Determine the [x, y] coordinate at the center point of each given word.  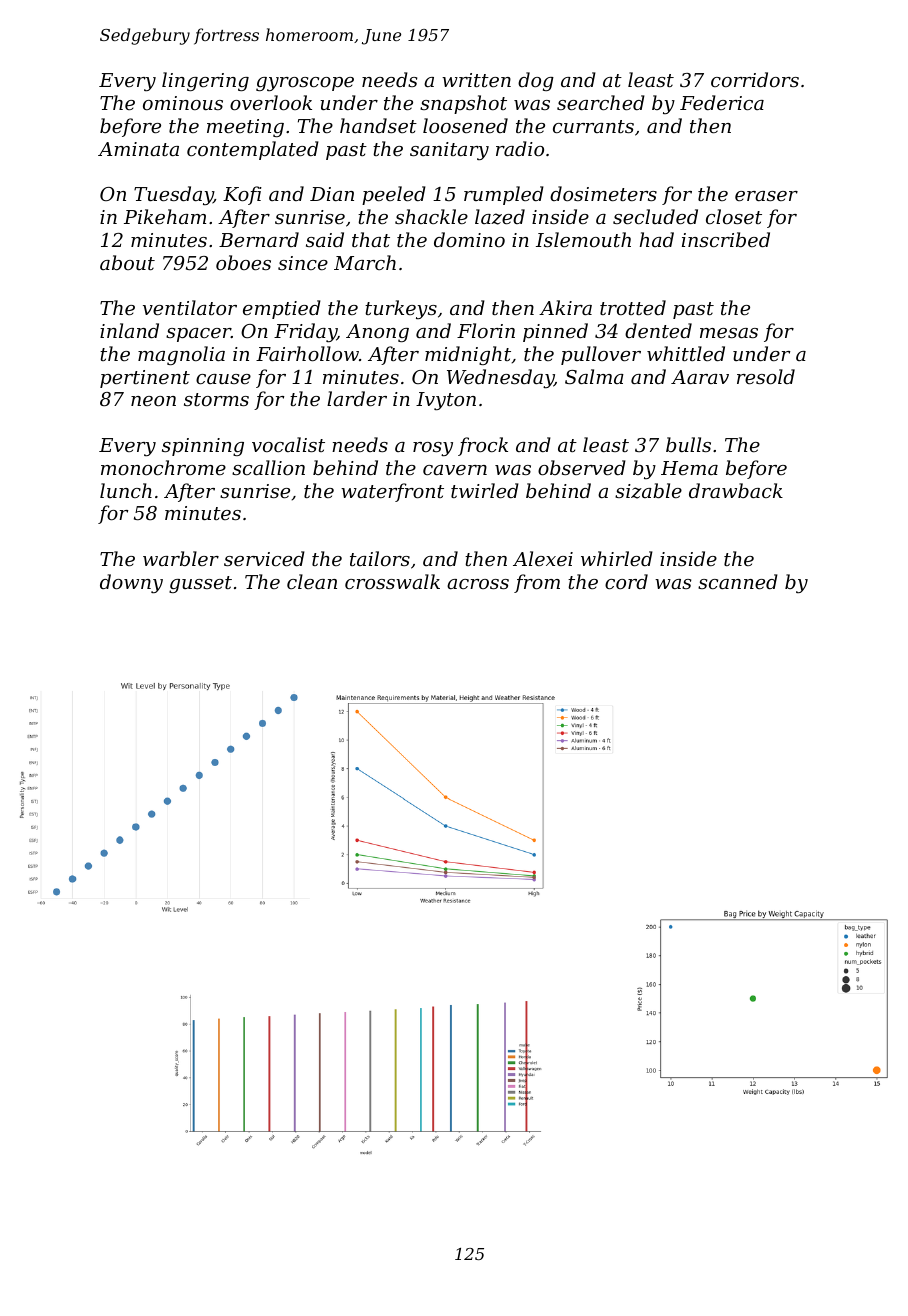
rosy [433, 449]
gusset [200, 584]
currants [593, 126]
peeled [394, 195]
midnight [468, 355]
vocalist [288, 444]
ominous [183, 103]
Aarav [700, 377]
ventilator [190, 307]
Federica [722, 102]
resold [766, 376]
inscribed [726, 239]
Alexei [543, 558]
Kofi [242, 195]
